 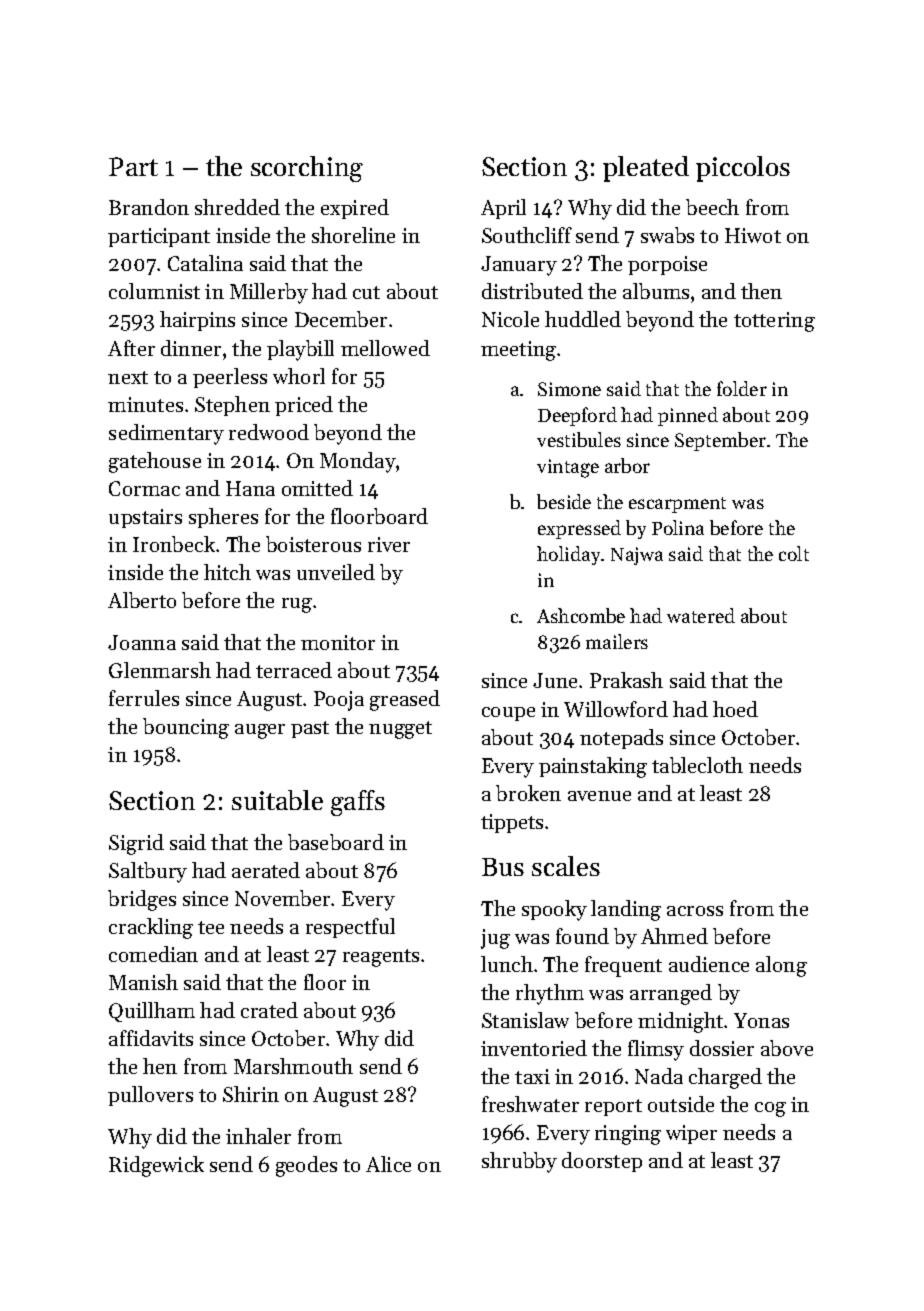 What do you see at coordinates (495, 939) in the page?
I see `jug` at bounding box center [495, 939].
